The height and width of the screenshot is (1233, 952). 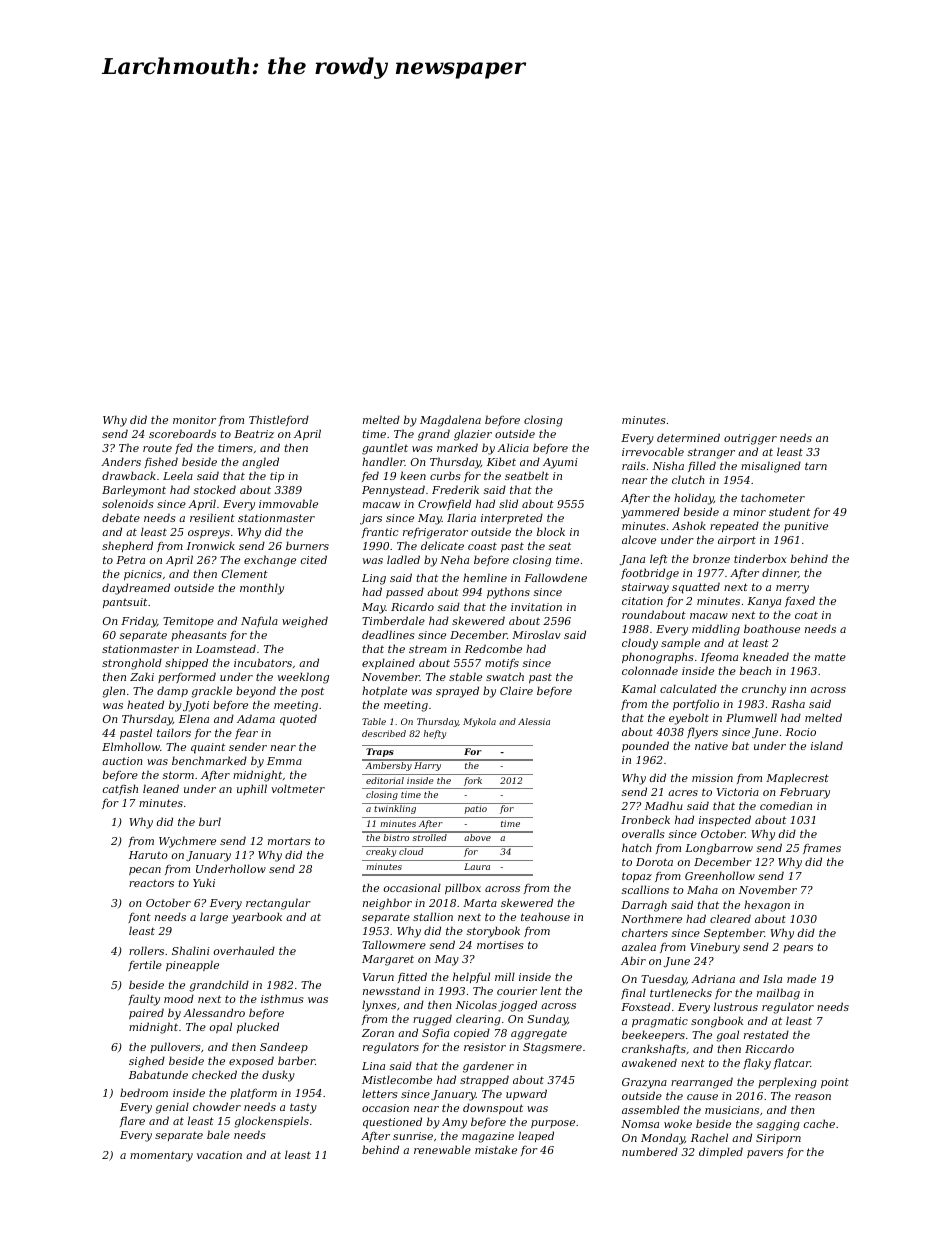 I want to click on Mistlecombe, so click(x=397, y=1079).
